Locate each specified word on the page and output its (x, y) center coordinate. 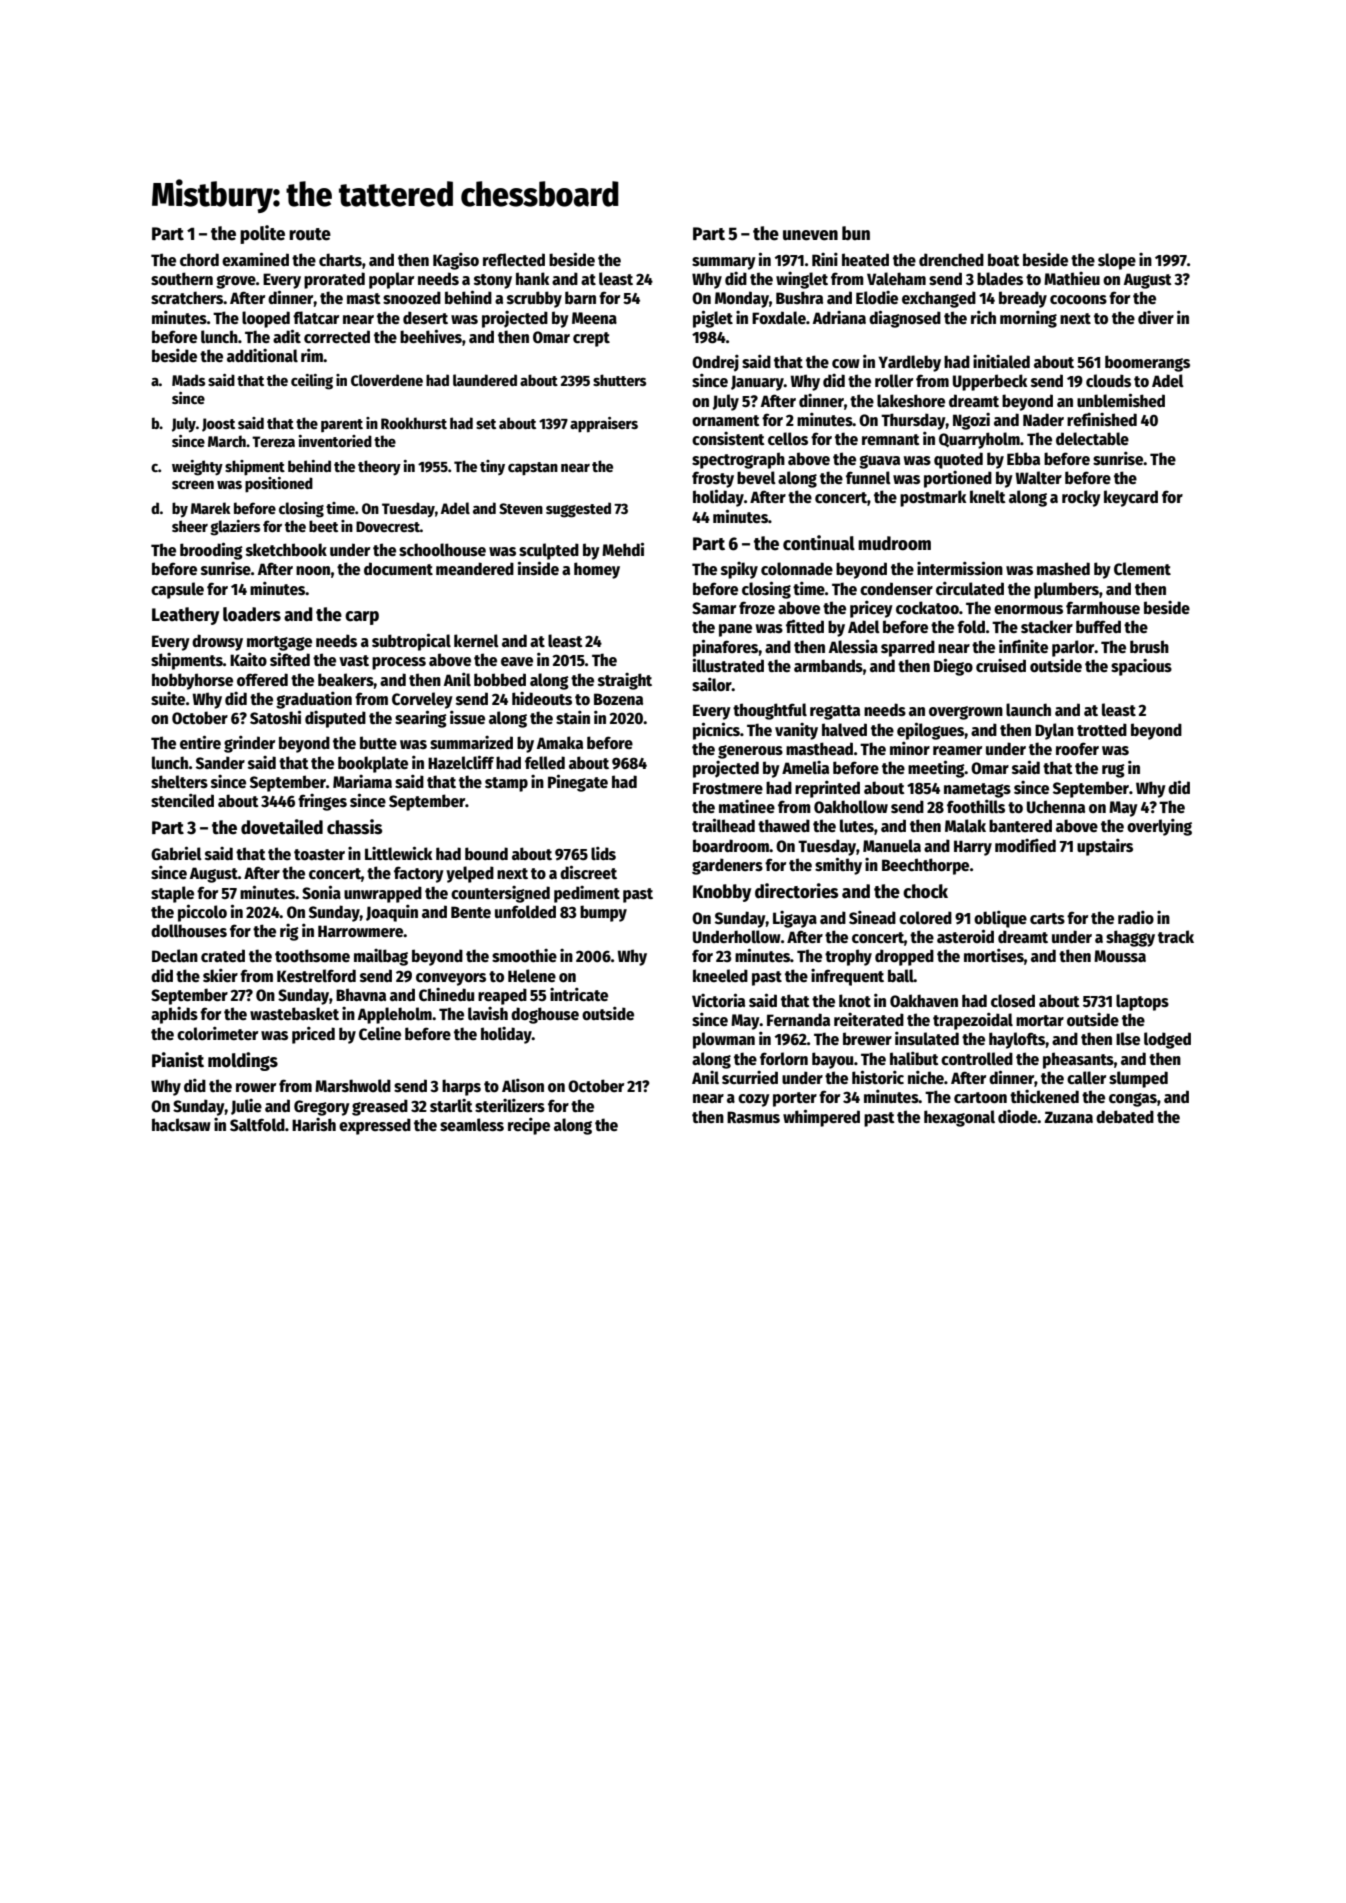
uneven (810, 235)
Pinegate (578, 783)
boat (1004, 259)
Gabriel (176, 853)
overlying (1159, 827)
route (310, 234)
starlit (451, 1105)
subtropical (411, 642)
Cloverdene (387, 380)
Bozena (618, 699)
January (757, 383)
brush (1149, 646)
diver (1156, 318)
